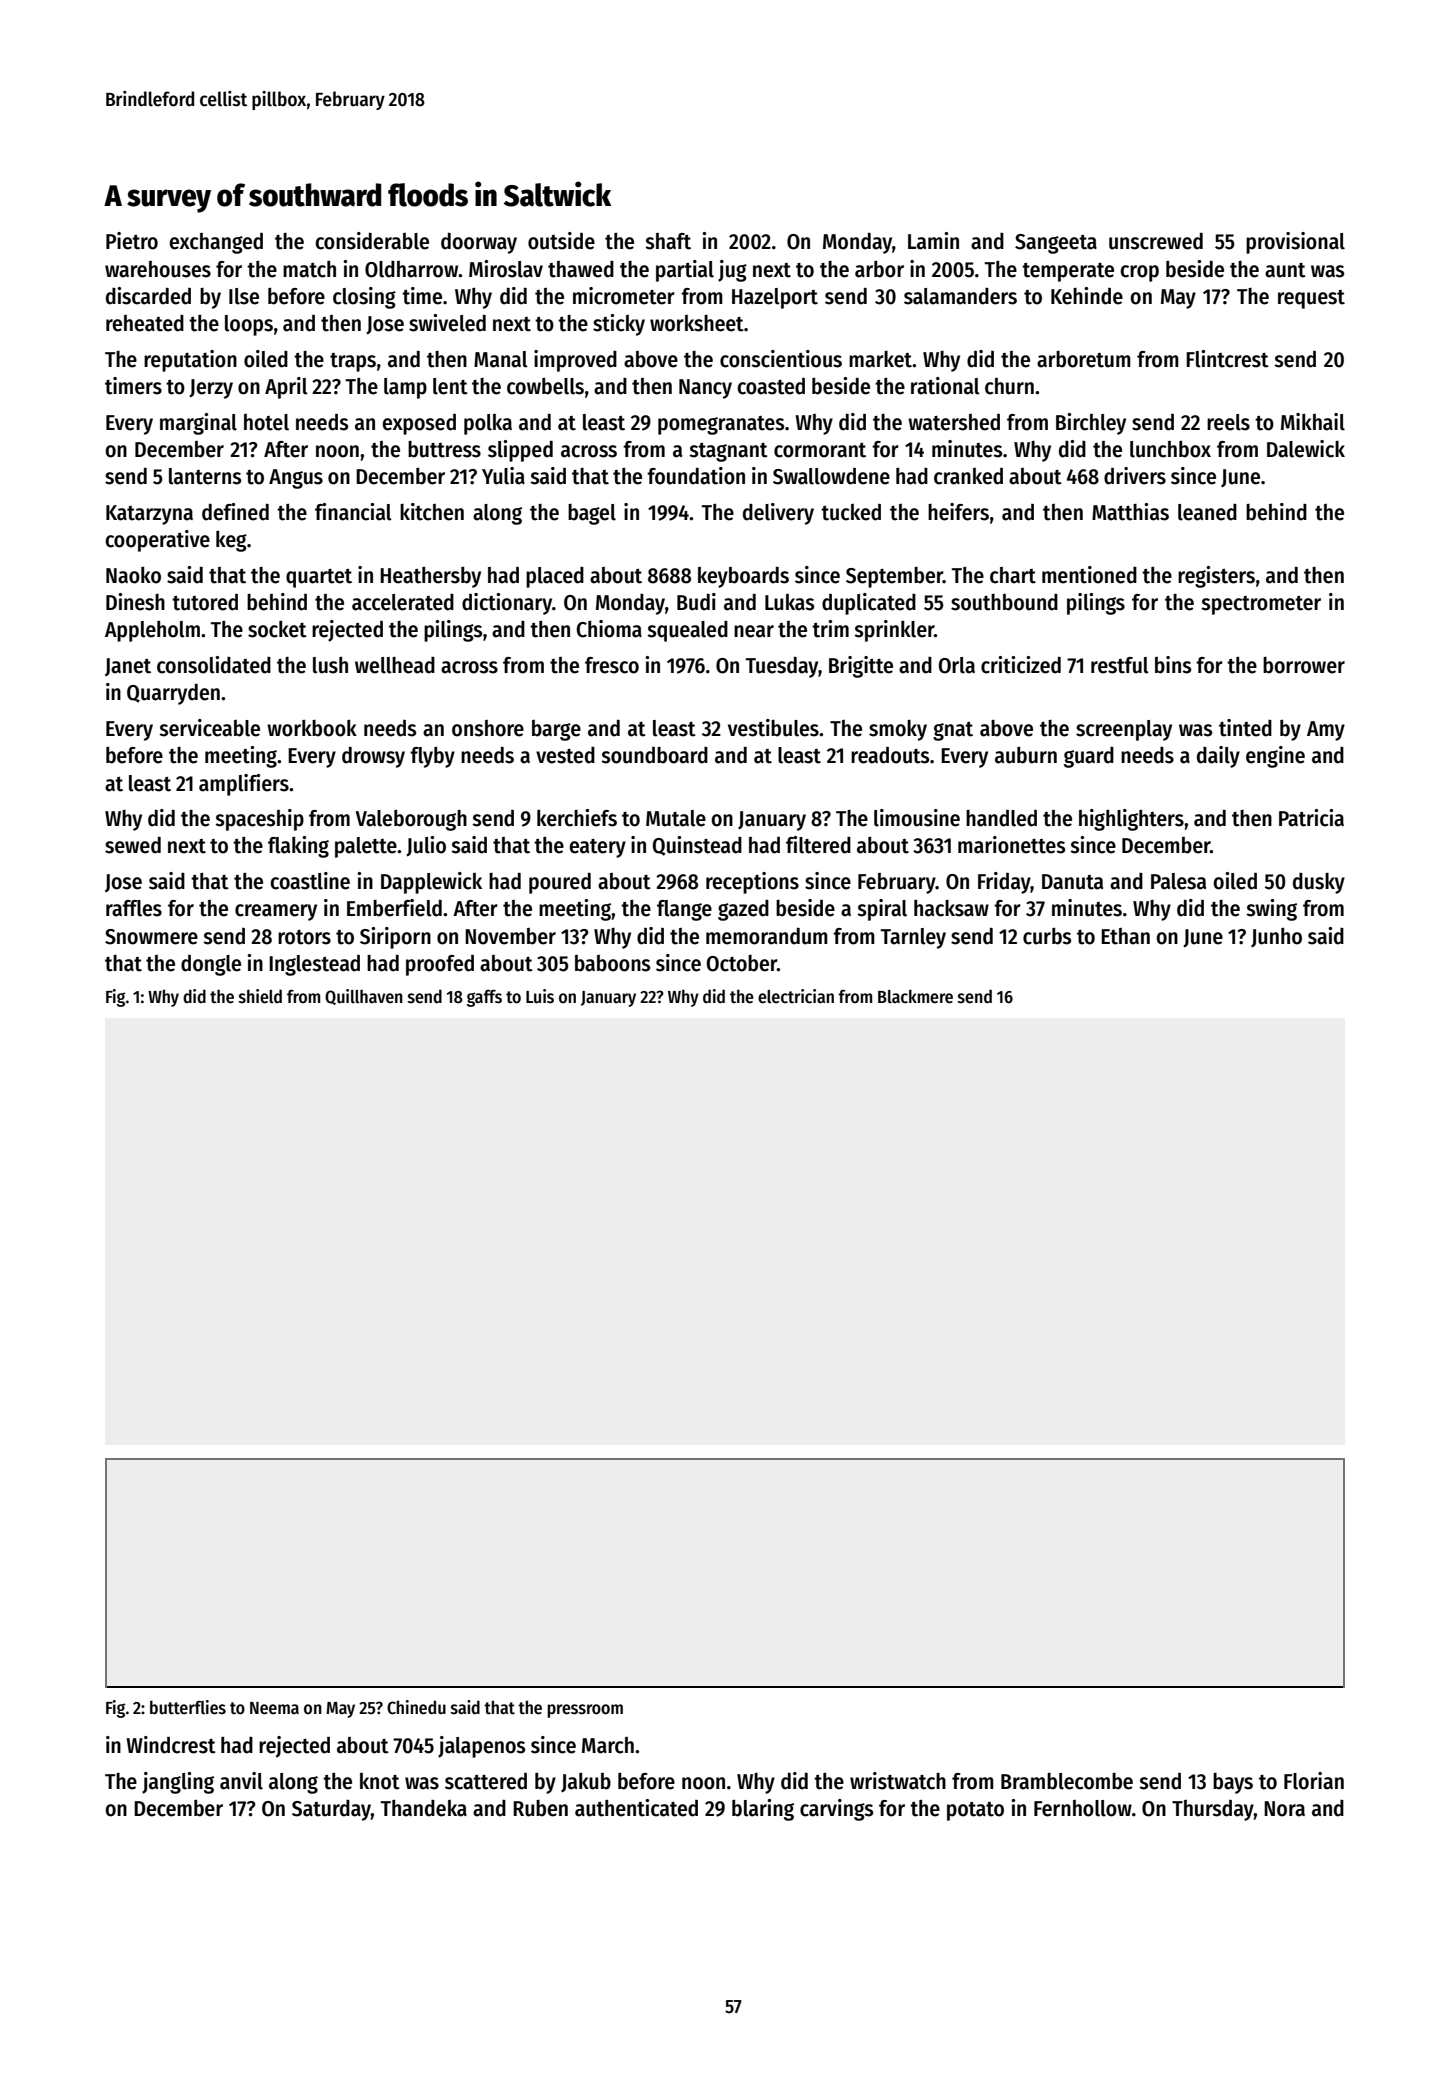 The image size is (1450, 2100). Describe the element at coordinates (894, 577) in the image. I see `September` at that location.
